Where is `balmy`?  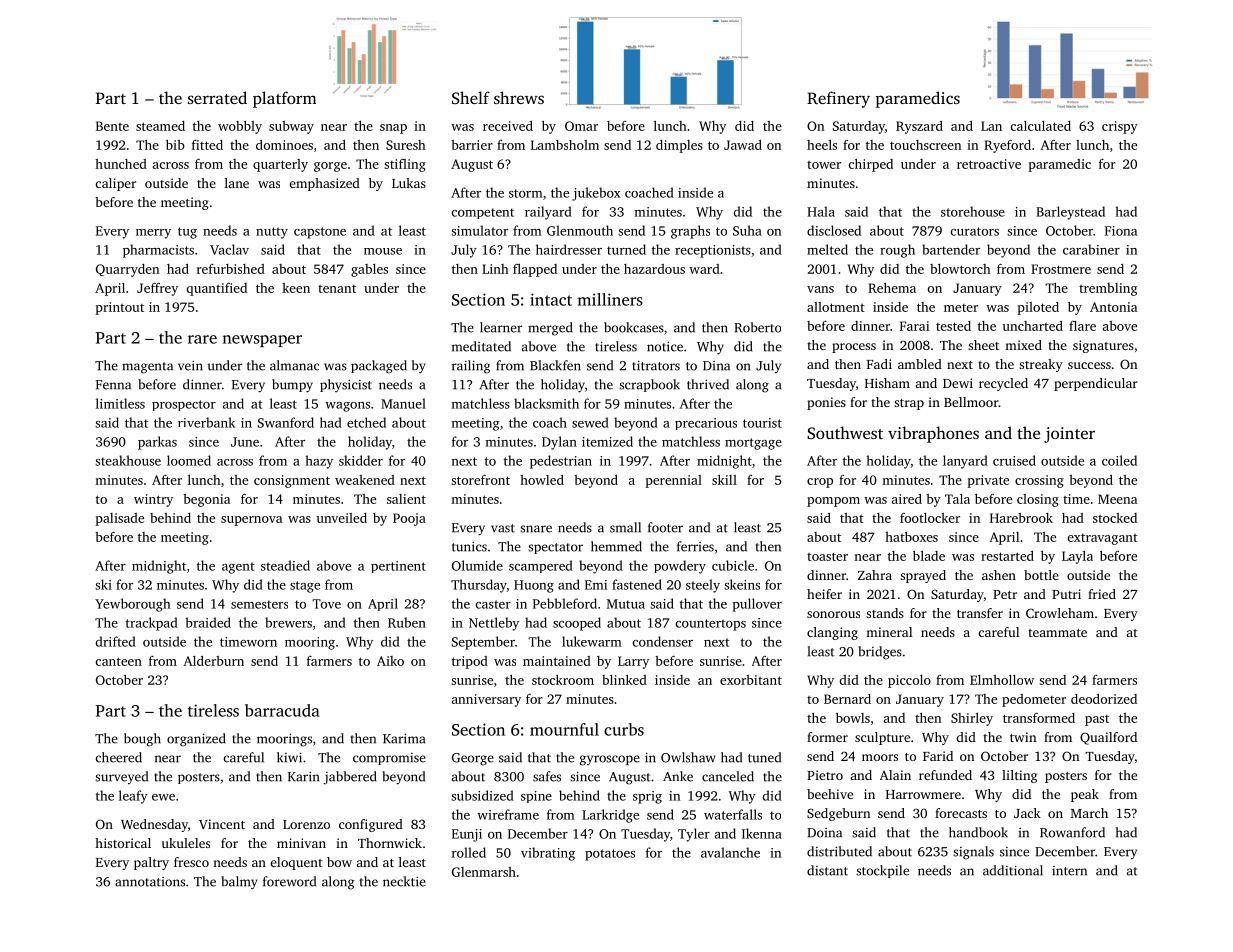 balmy is located at coordinates (239, 883).
